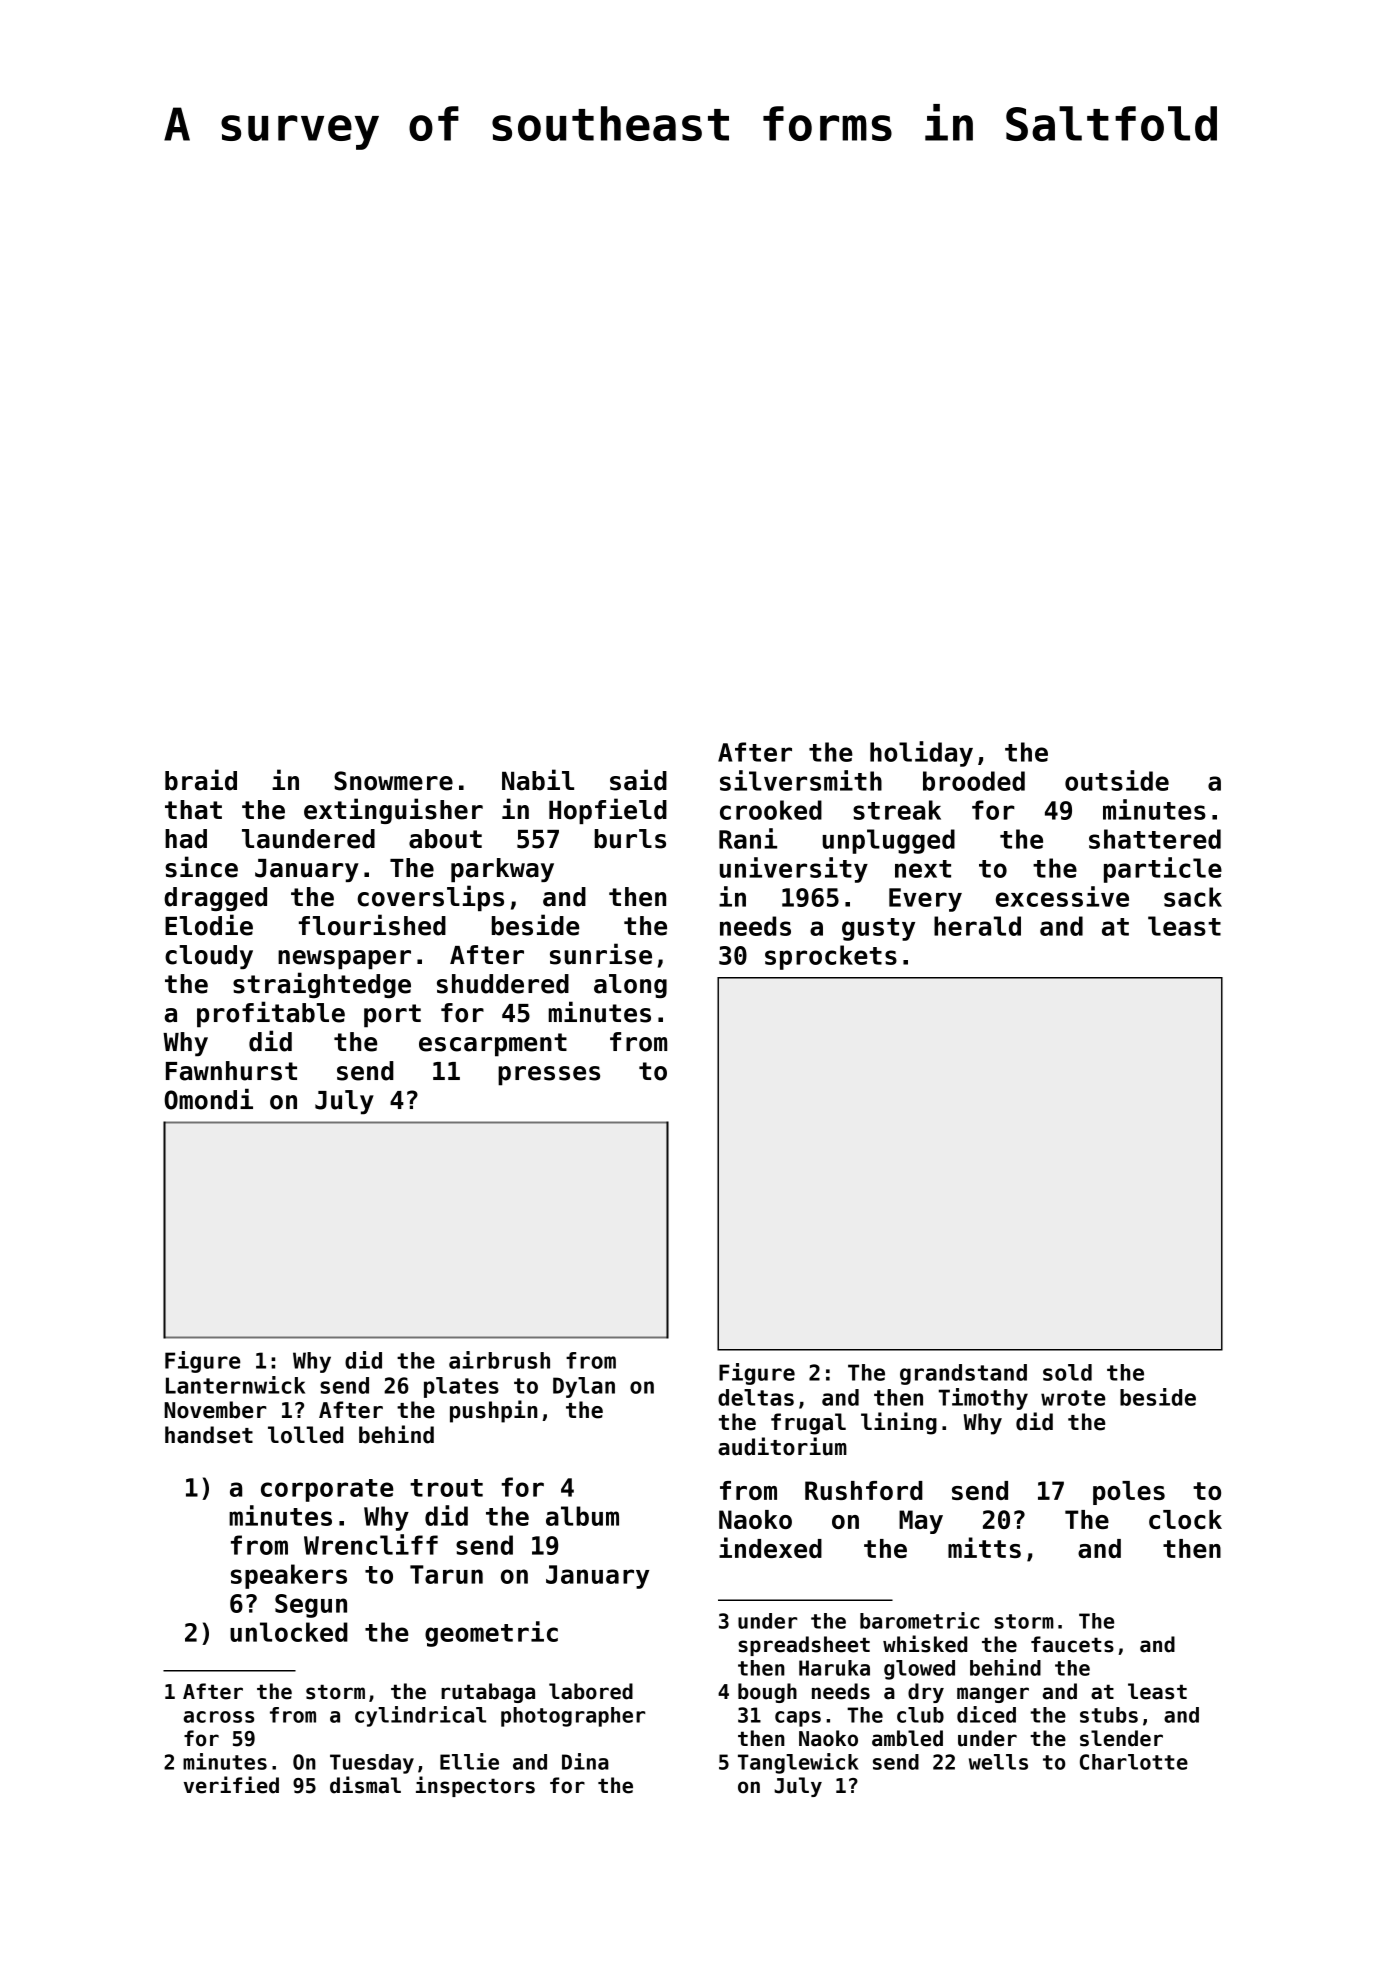 This screenshot has height=1969, width=1386. I want to click on braid, so click(201, 780).
